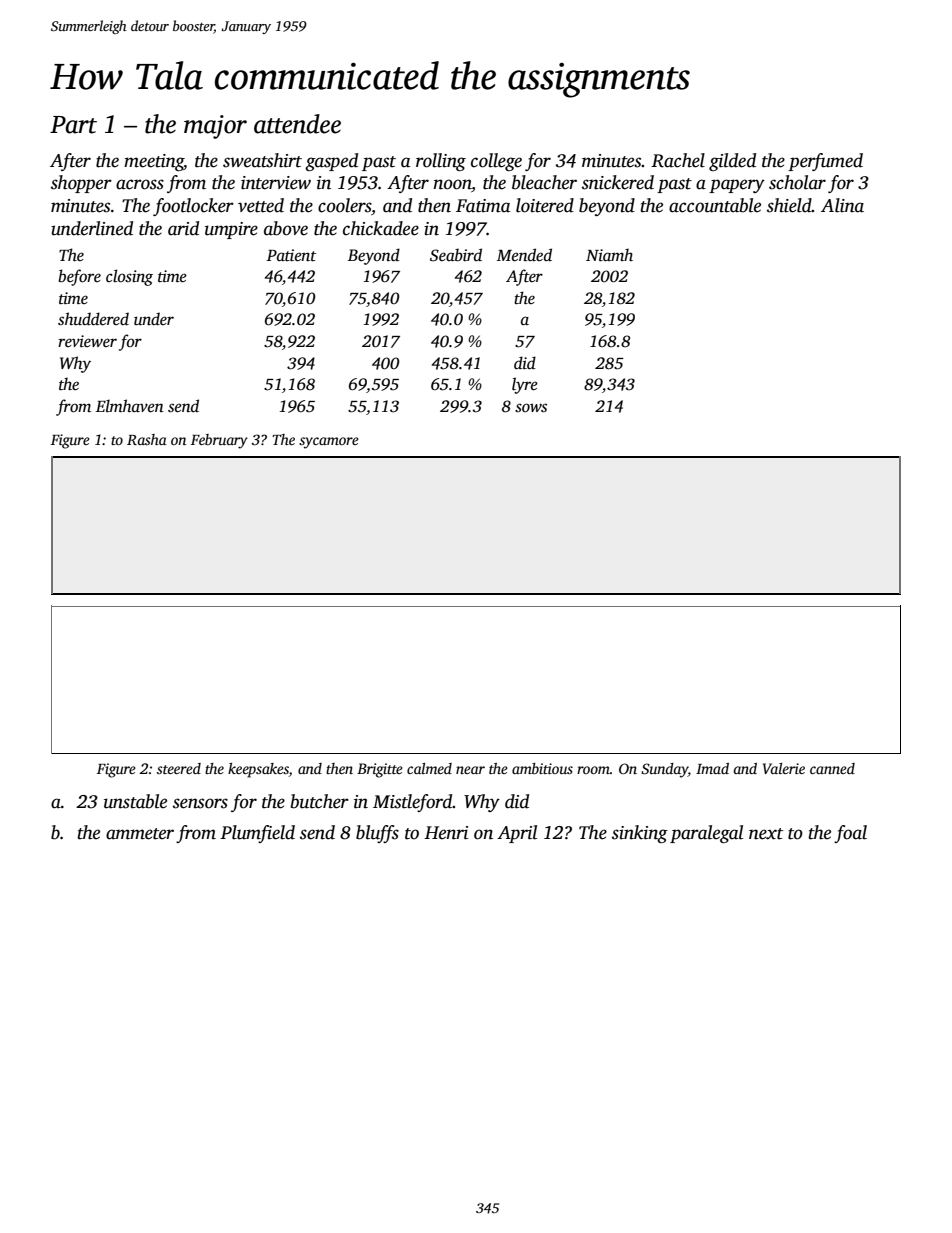 This page has height=1233, width=952. Describe the element at coordinates (130, 406) in the page. I see `Elmhaven` at that location.
